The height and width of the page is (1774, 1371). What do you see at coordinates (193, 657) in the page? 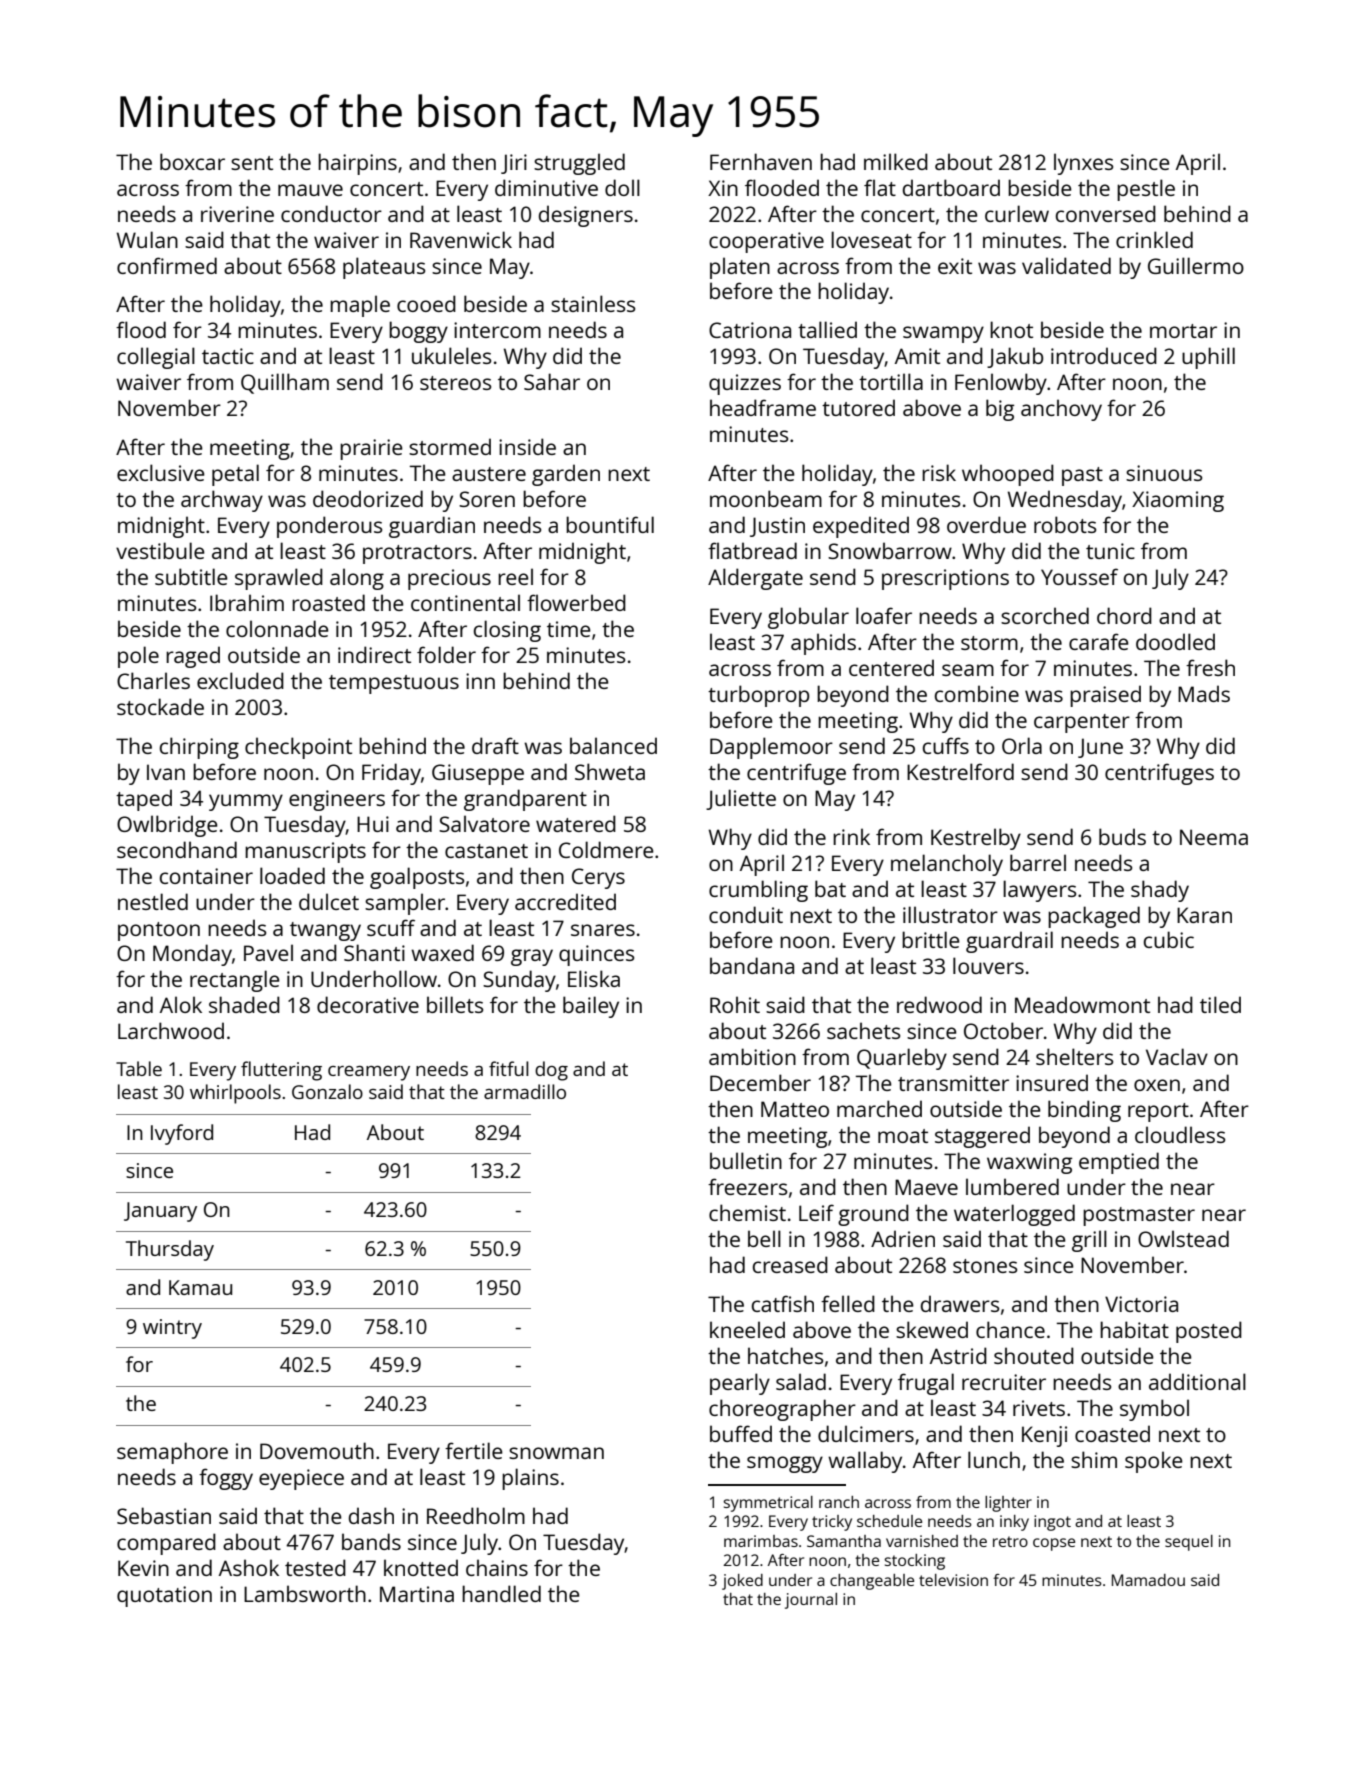
I see `raged` at bounding box center [193, 657].
